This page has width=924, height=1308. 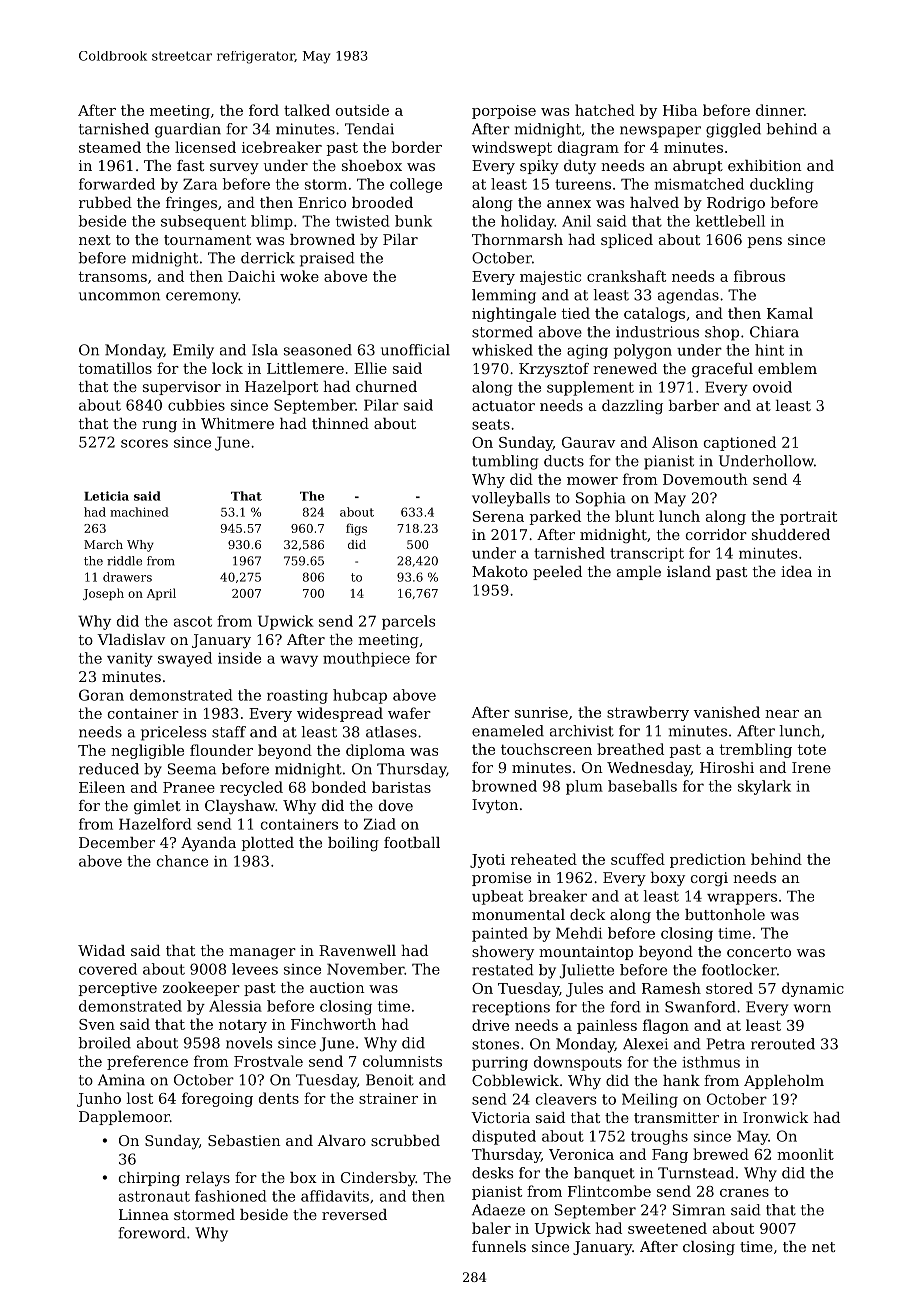 What do you see at coordinates (566, 1099) in the page?
I see `cleavers` at bounding box center [566, 1099].
